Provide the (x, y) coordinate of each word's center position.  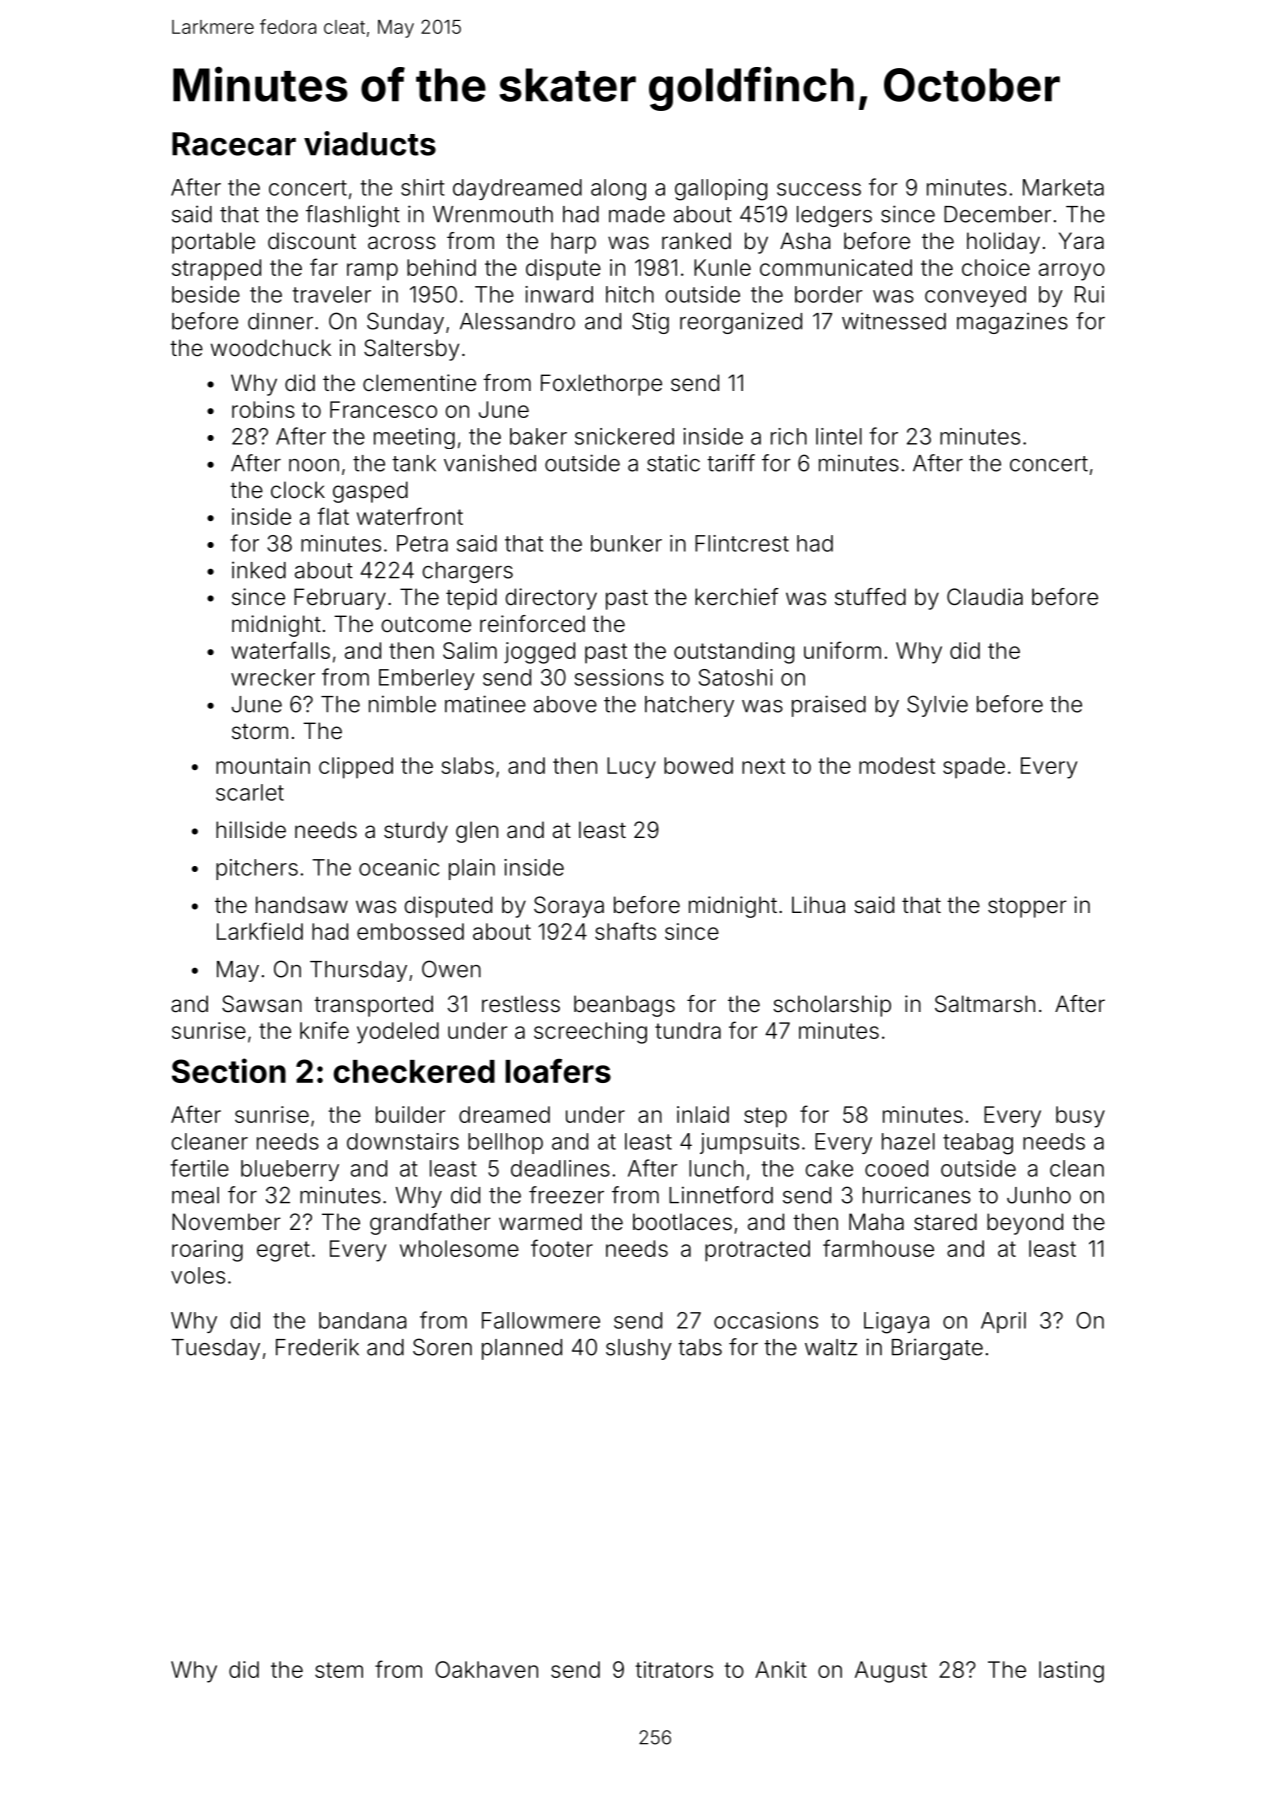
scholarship (832, 1006)
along (618, 190)
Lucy (631, 768)
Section (229, 1070)
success (819, 189)
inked (259, 570)
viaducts (370, 143)
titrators (674, 1669)
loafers (558, 1071)
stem (339, 1670)
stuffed (870, 597)
